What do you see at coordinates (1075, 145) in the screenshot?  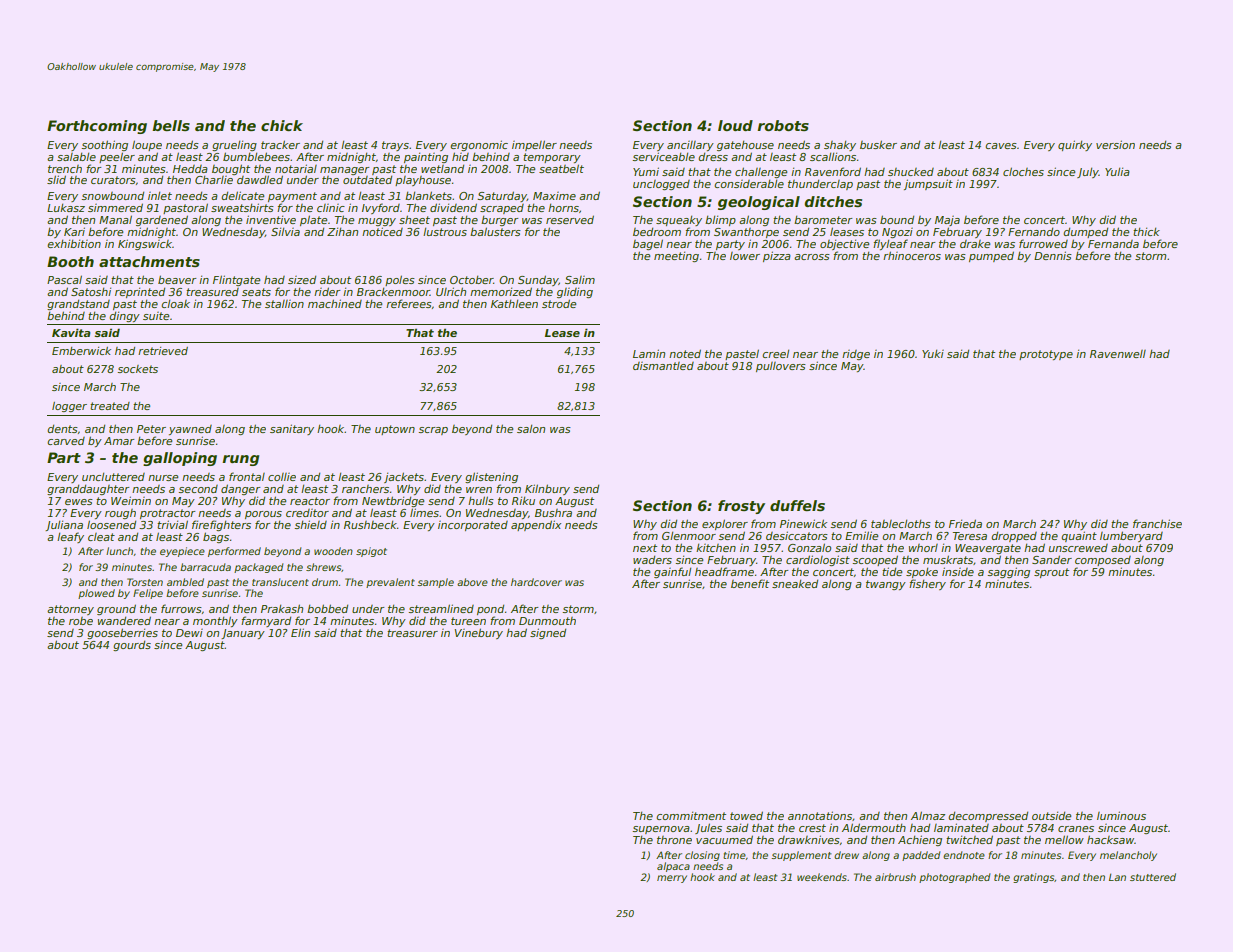 I see `quirky` at bounding box center [1075, 145].
